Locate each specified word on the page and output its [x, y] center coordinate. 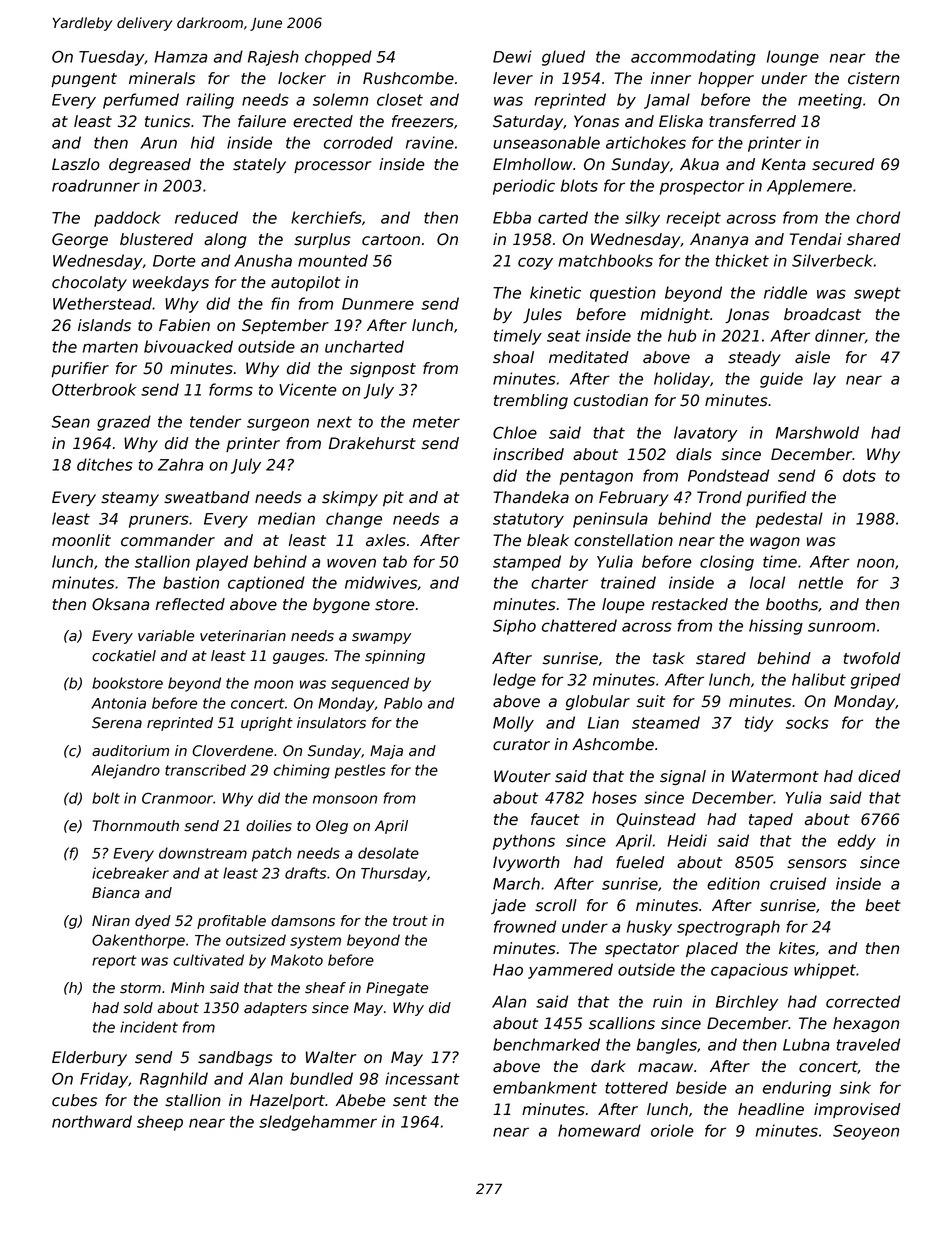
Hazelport [287, 1101]
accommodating [693, 58]
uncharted [364, 346]
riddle [785, 292]
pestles [360, 771]
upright [267, 724]
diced [879, 776]
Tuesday [111, 58]
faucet [555, 819]
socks [807, 722]
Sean [71, 422]
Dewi [512, 56]
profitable [231, 922]
